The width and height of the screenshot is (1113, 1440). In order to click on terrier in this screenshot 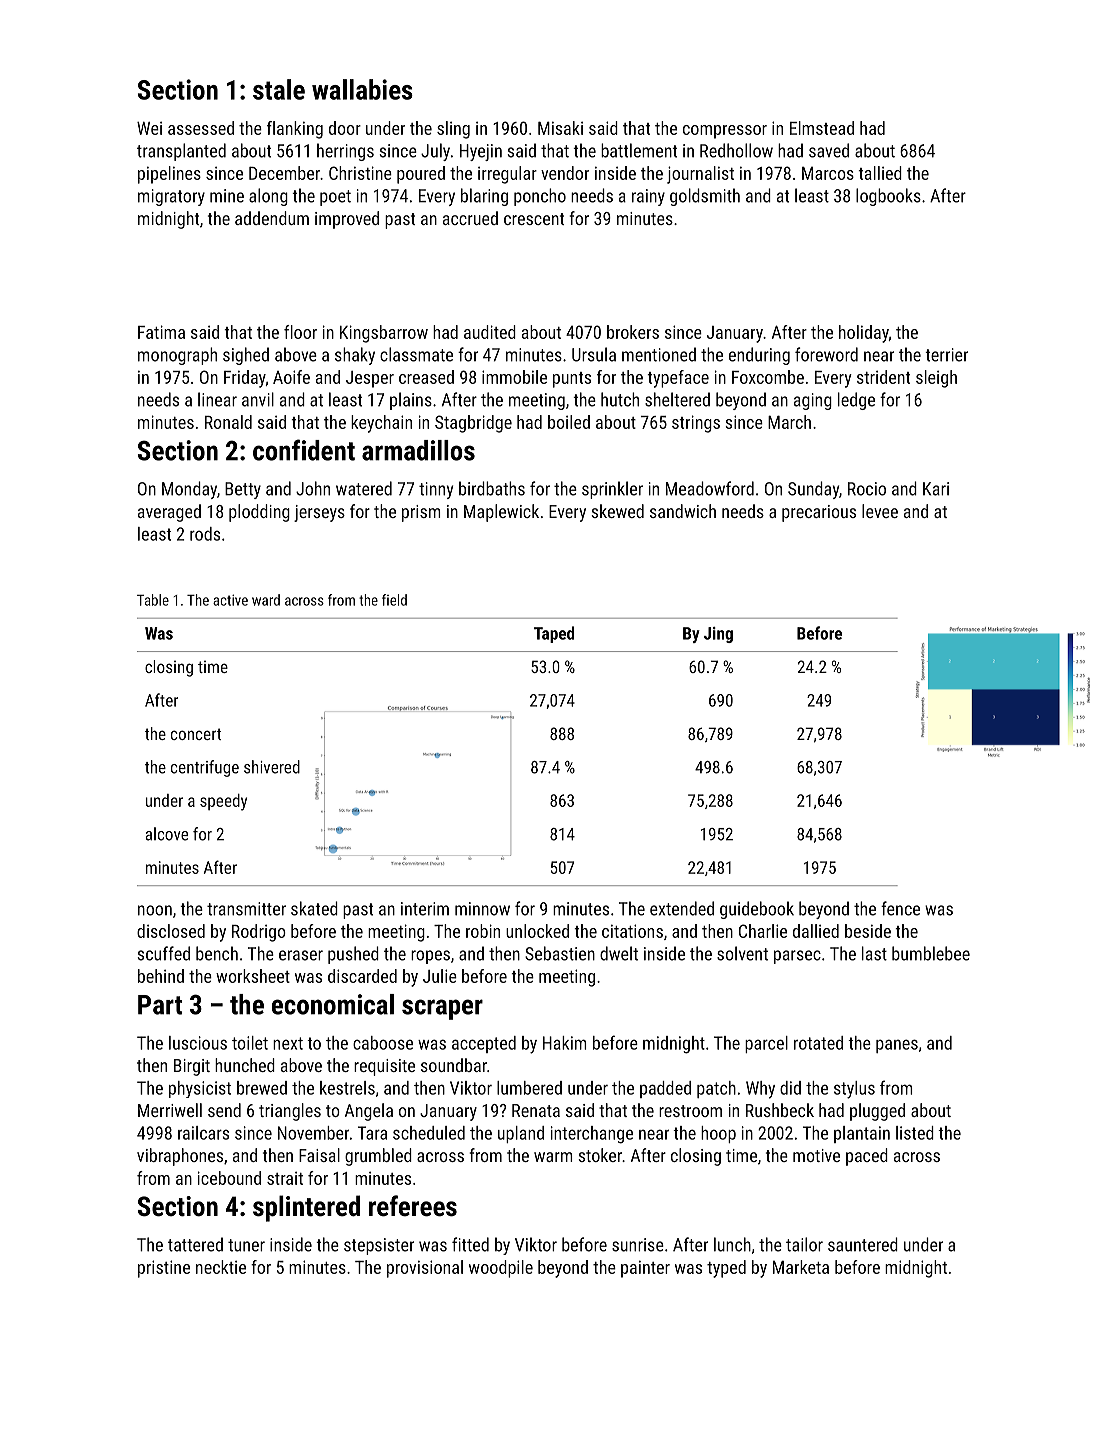, I will do `click(946, 355)`.
